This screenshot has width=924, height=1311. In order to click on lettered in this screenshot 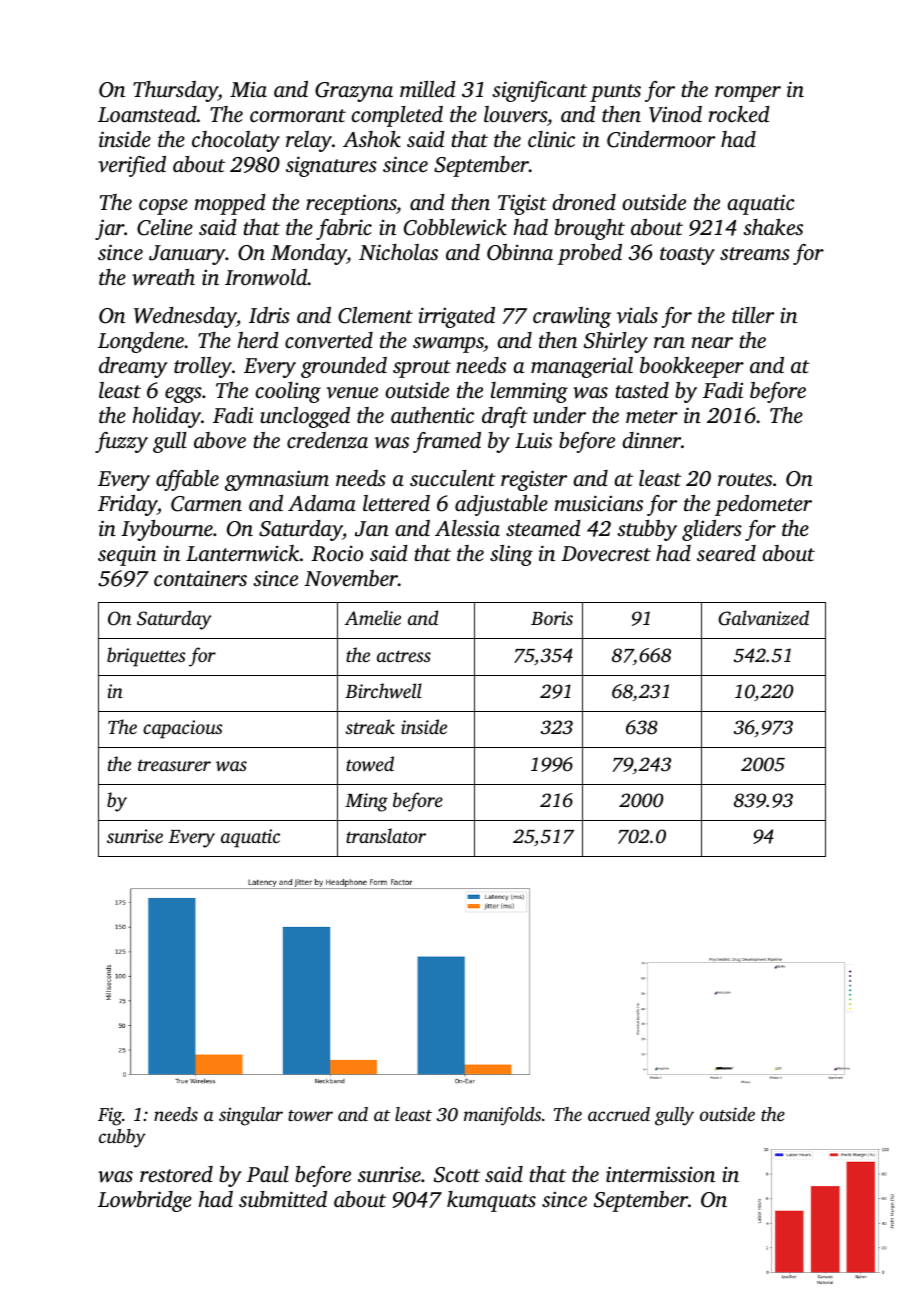, I will do `click(396, 503)`.
